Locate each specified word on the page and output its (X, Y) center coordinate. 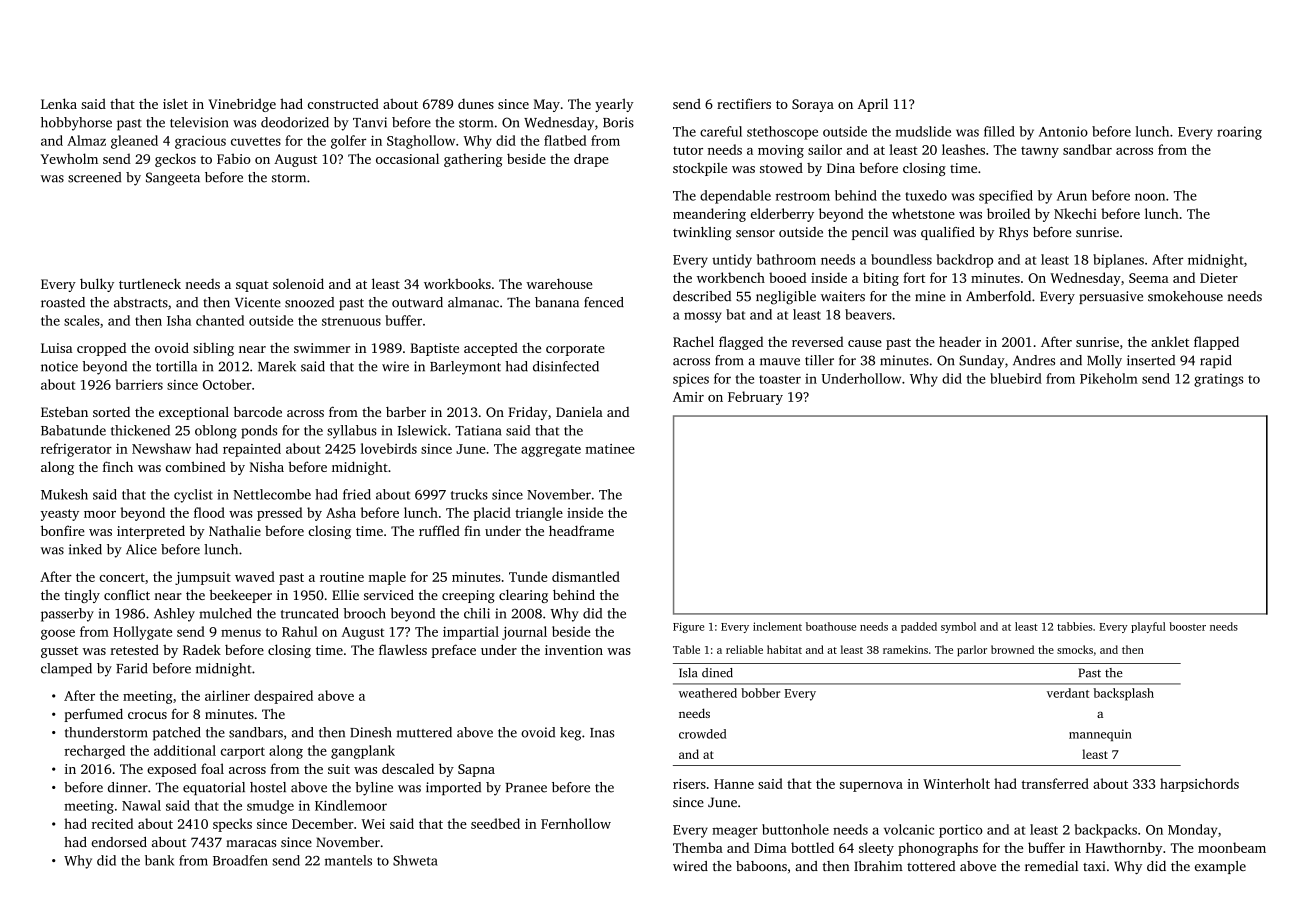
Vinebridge (242, 105)
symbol (958, 627)
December (323, 823)
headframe (581, 530)
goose (58, 634)
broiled (1008, 213)
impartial (471, 633)
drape (591, 160)
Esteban (64, 412)
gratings (1218, 380)
